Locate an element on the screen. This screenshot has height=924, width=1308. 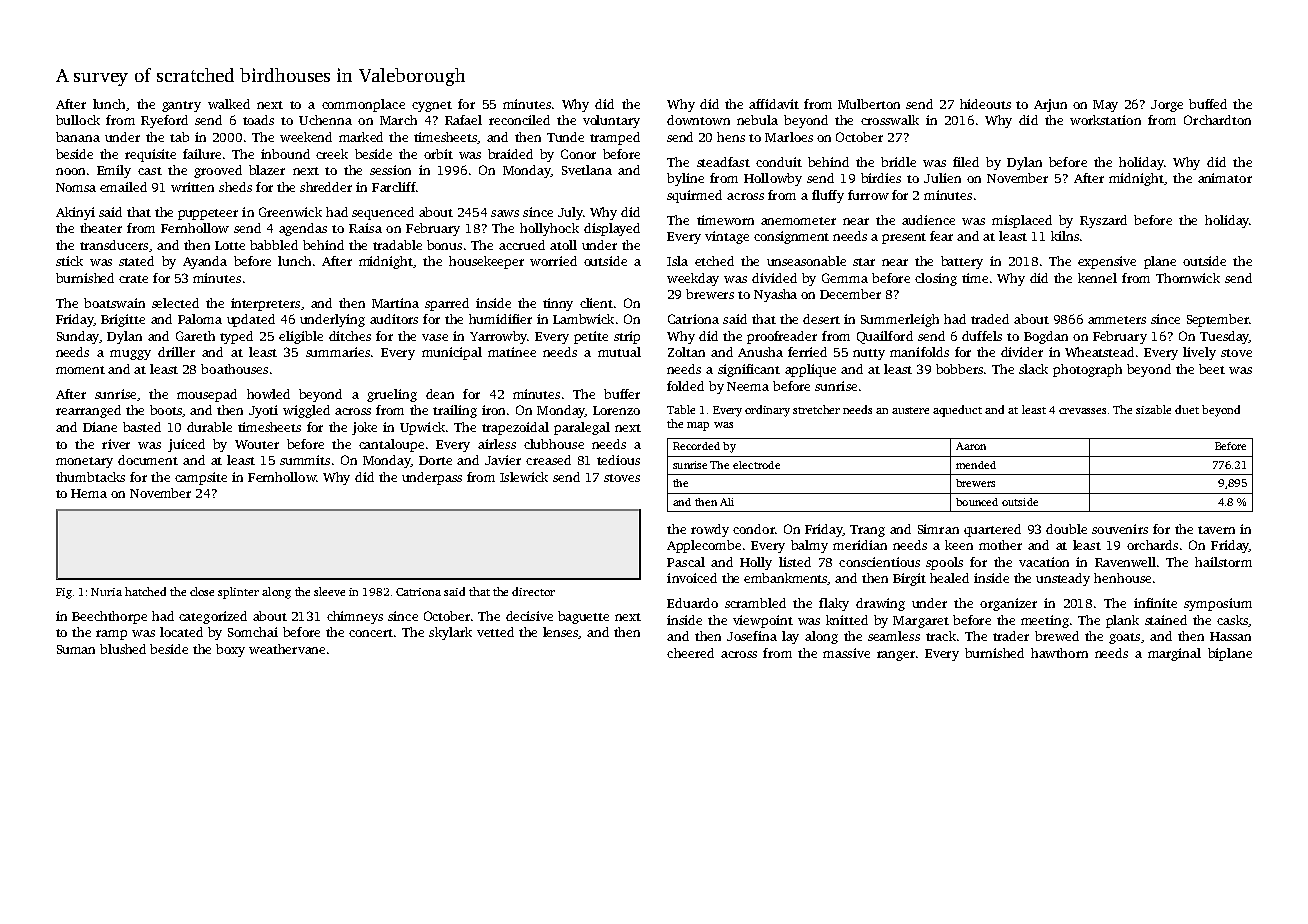
fluffy is located at coordinates (828, 196).
